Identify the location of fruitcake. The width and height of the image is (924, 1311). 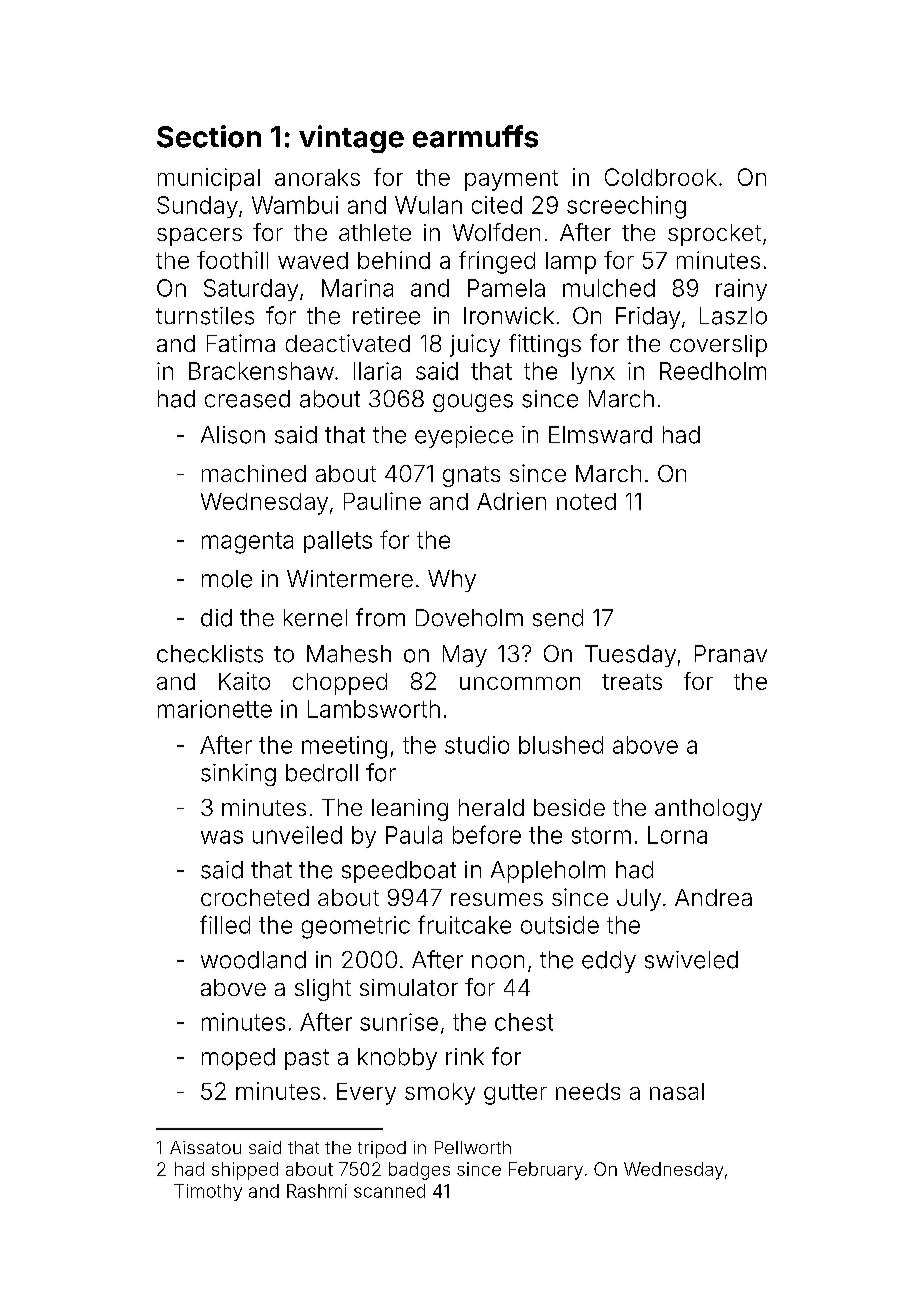
(464, 924).
